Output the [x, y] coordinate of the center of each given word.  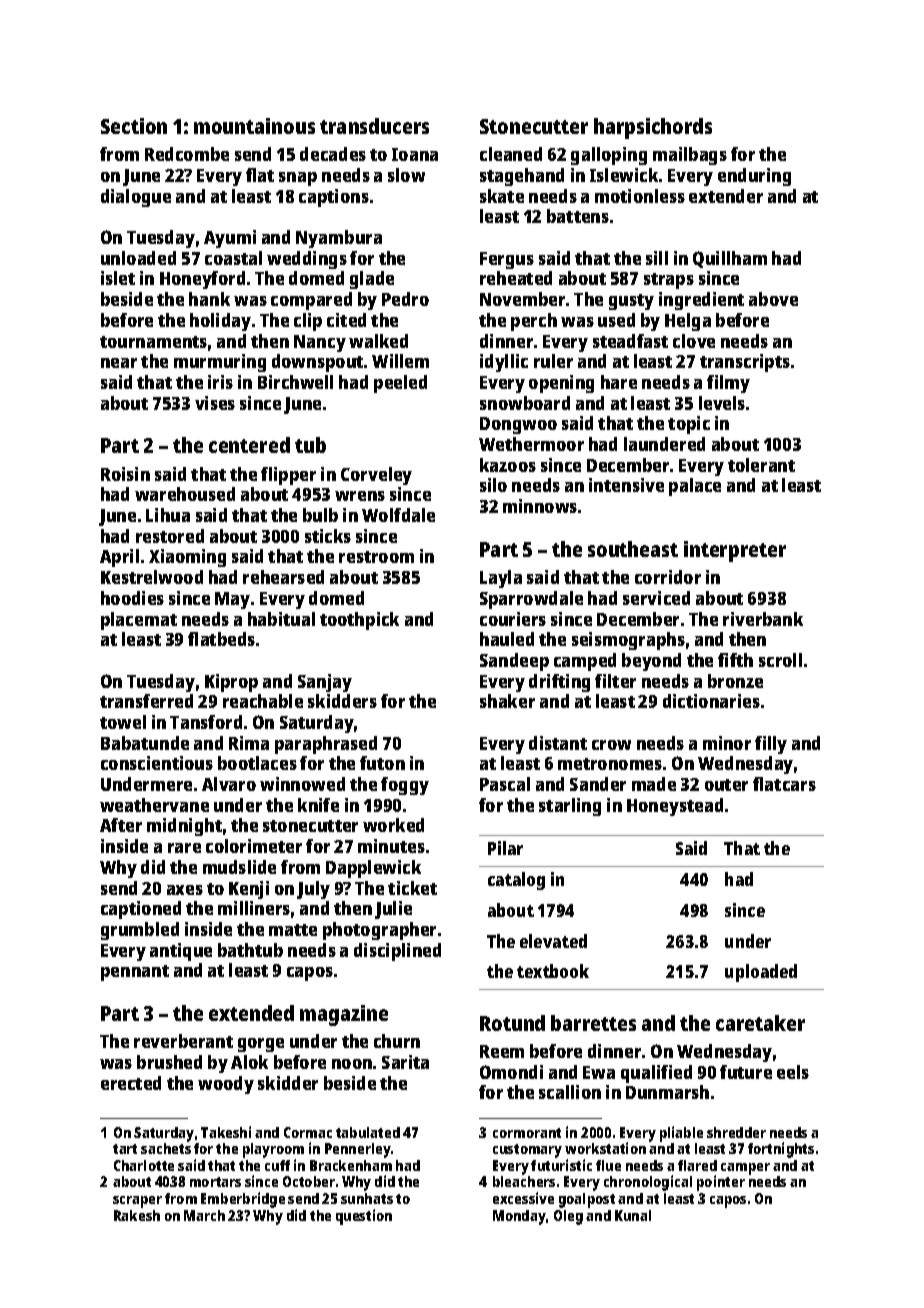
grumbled [140, 931]
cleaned [511, 154]
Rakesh [137, 1215]
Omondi [511, 1072]
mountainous [254, 126]
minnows [540, 506]
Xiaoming [187, 558]
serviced [656, 598]
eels [793, 1072]
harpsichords [653, 128]
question [364, 1217]
